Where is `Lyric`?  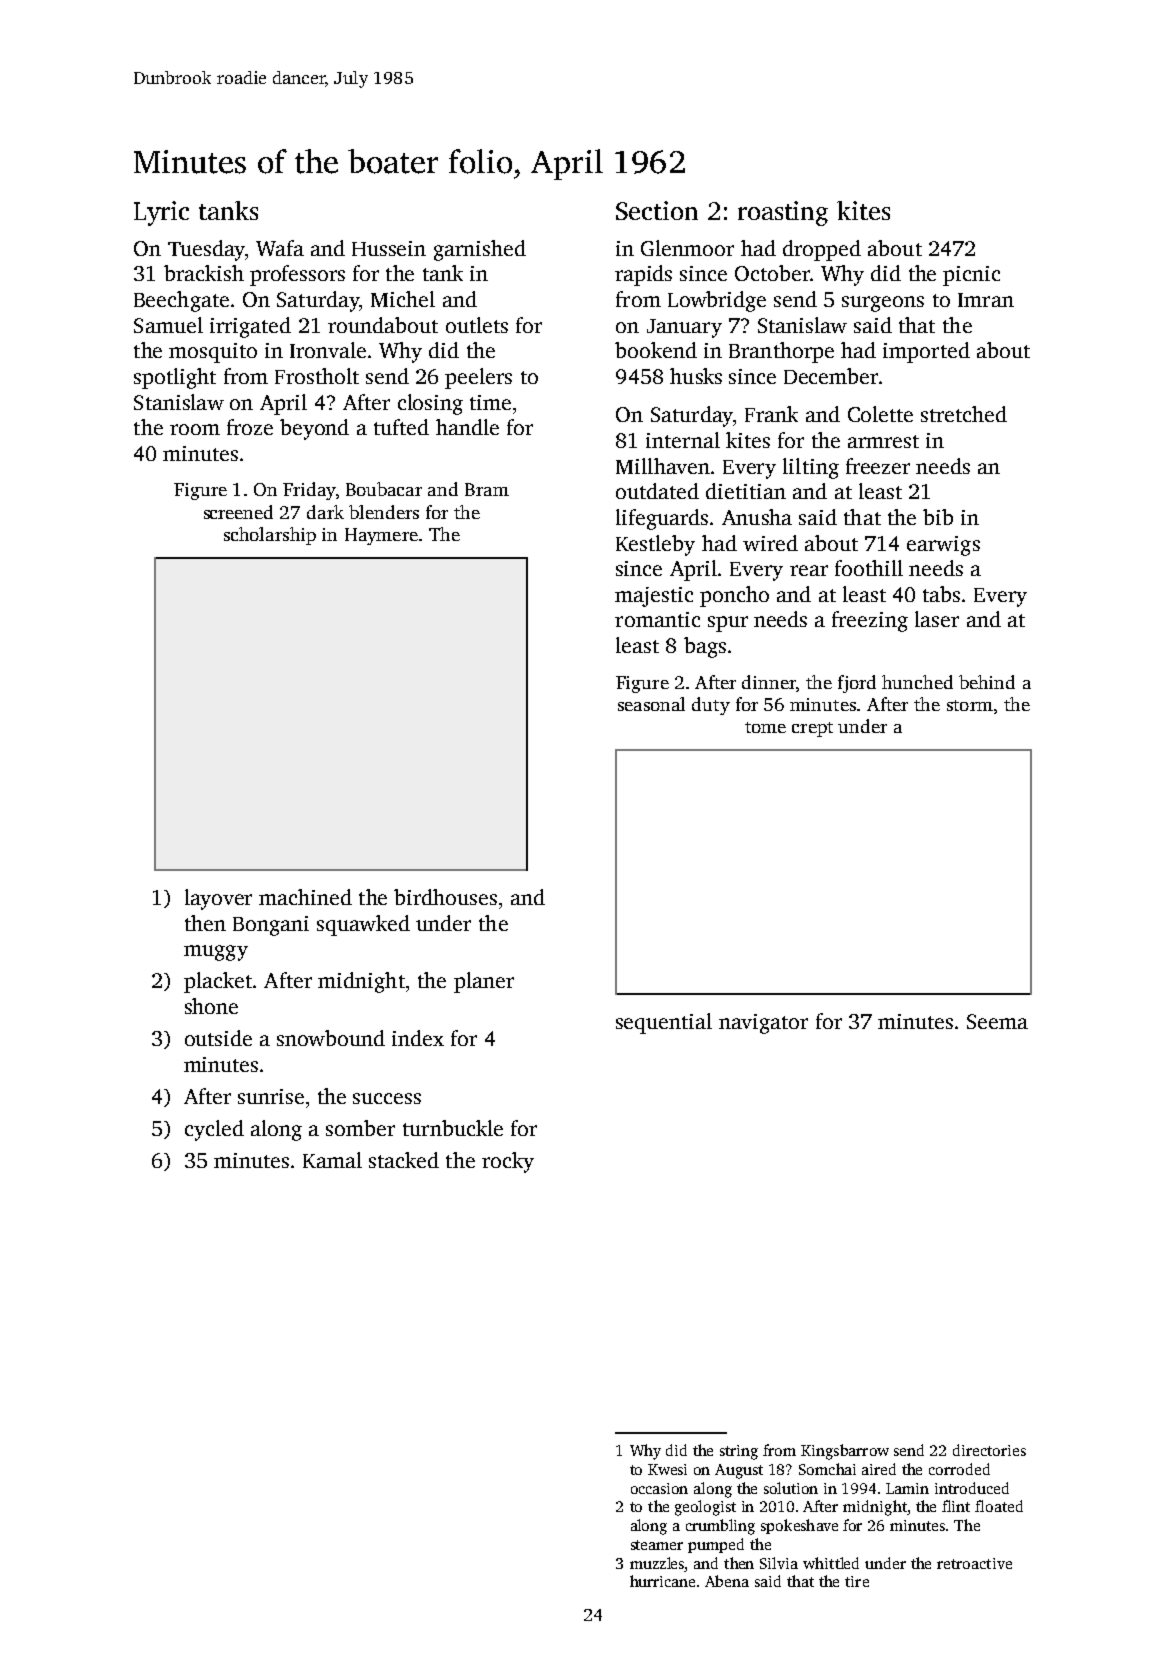 Lyric is located at coordinates (161, 213).
